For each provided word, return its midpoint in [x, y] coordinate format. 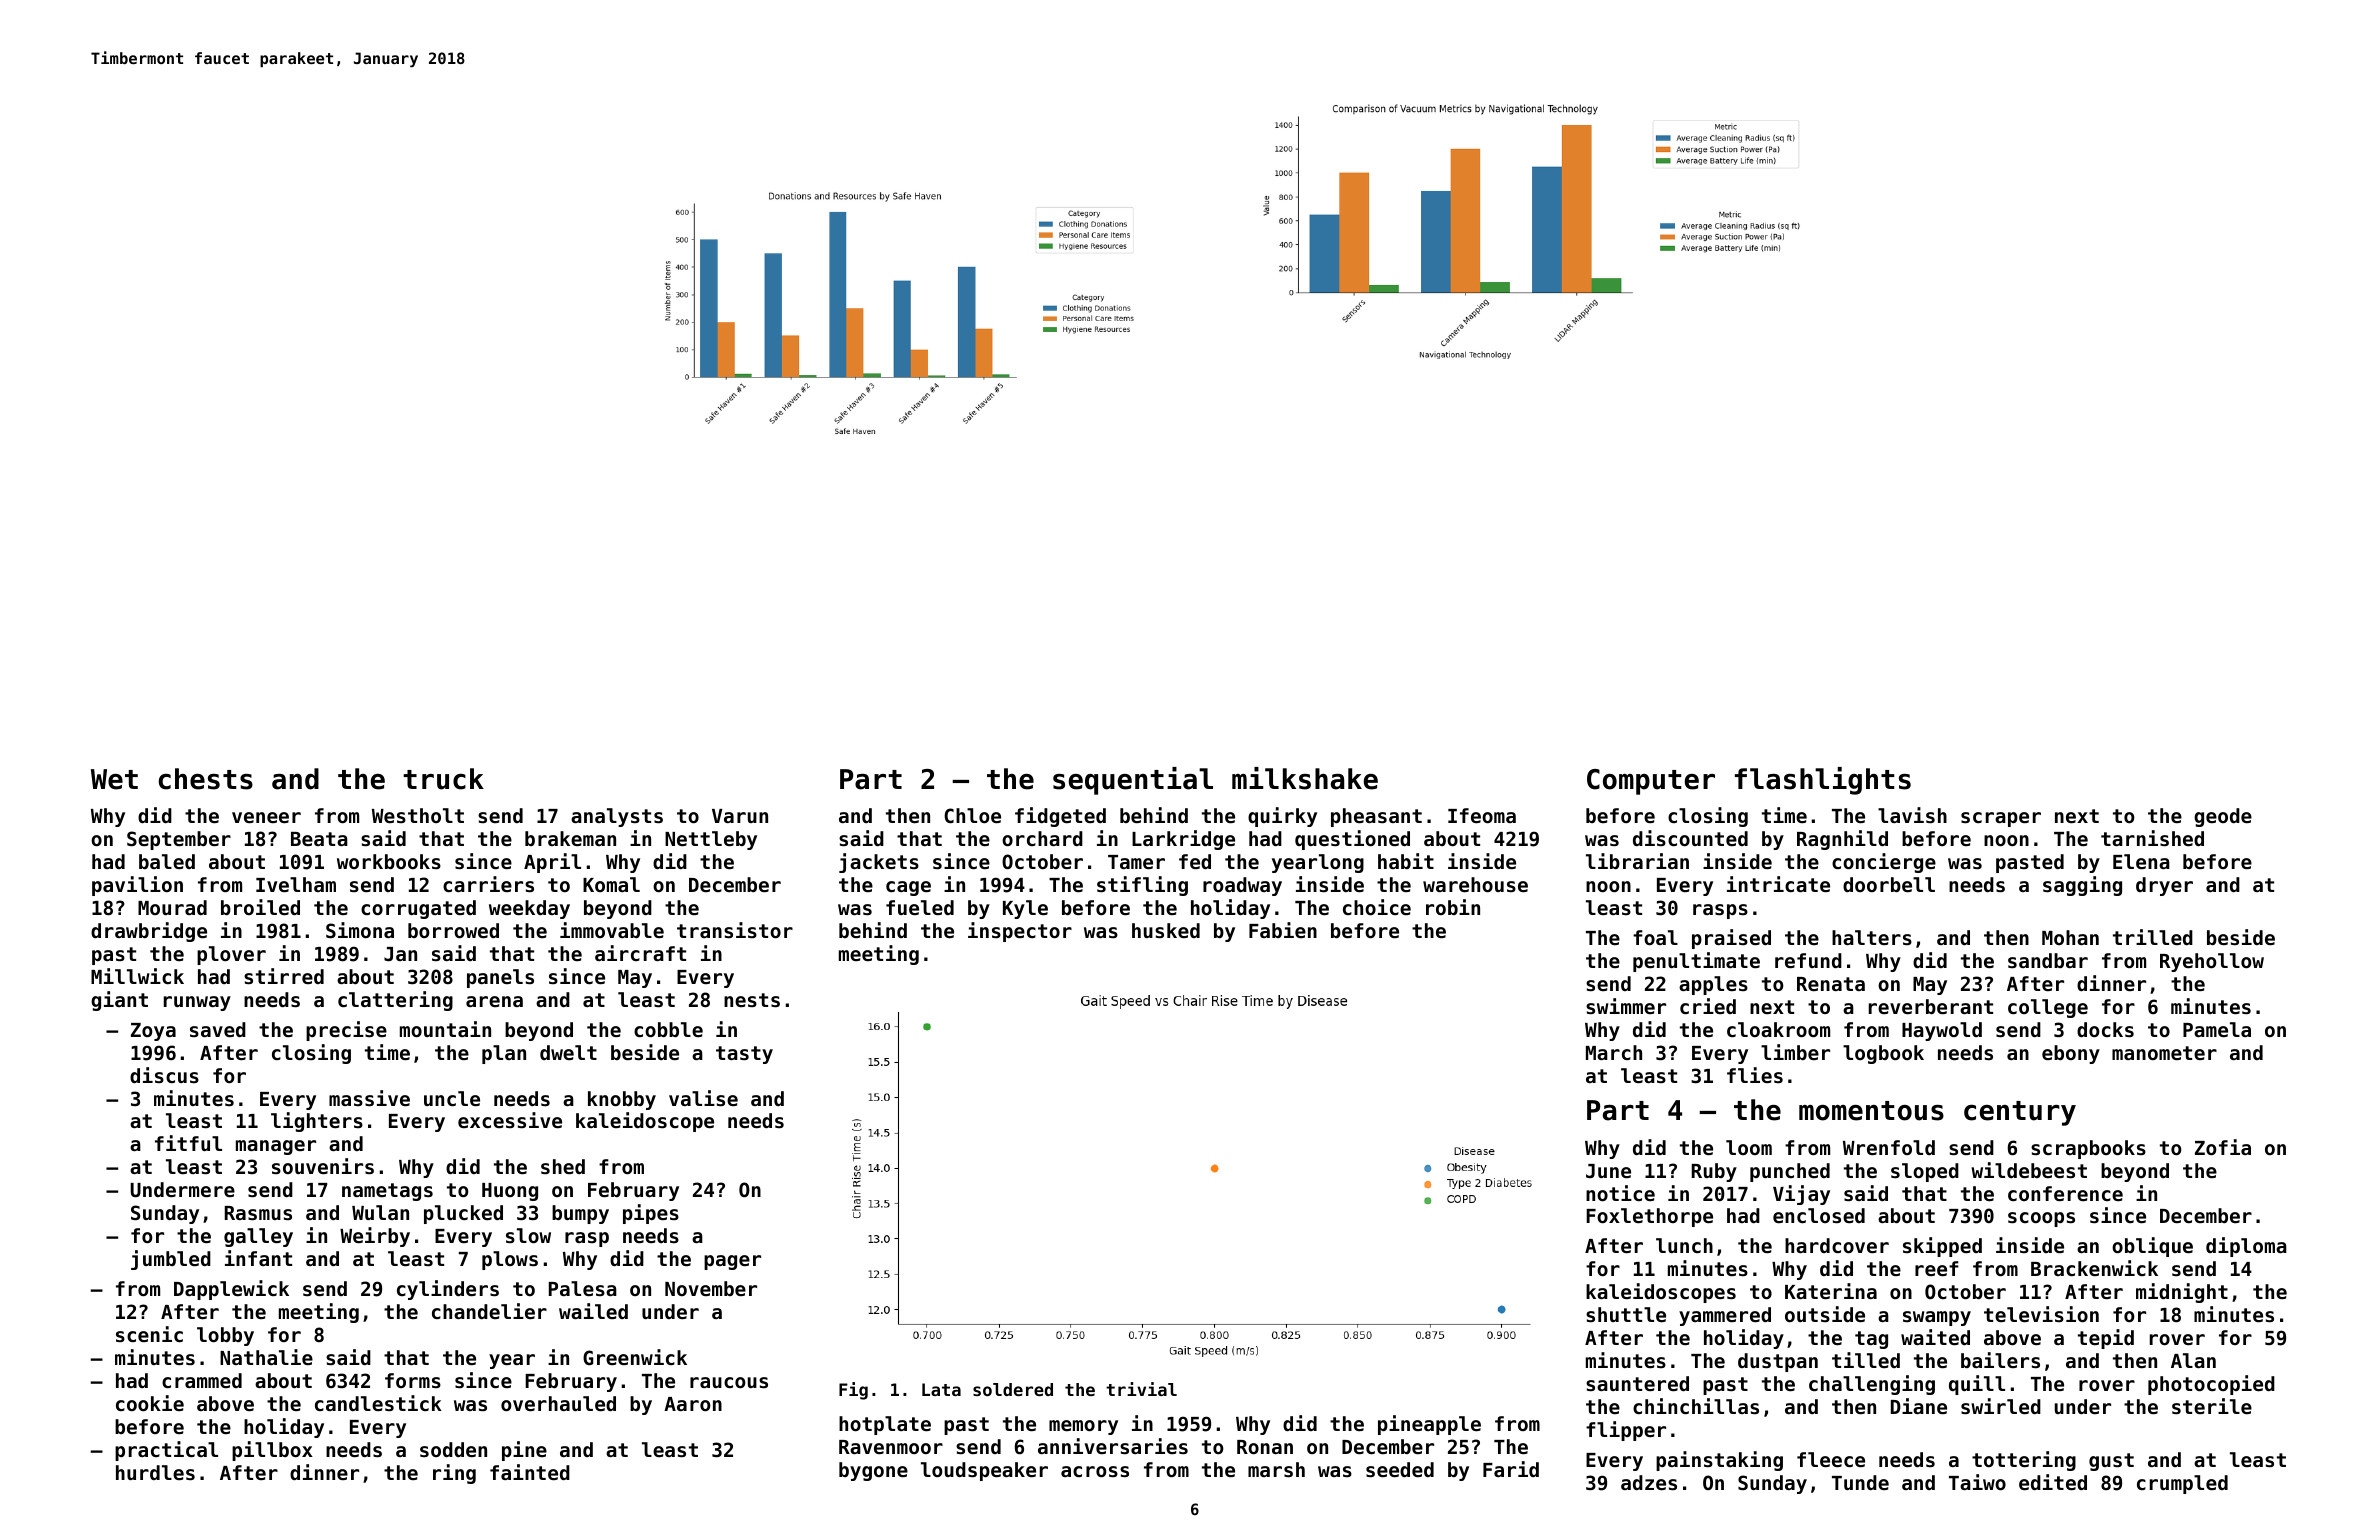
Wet [114, 779]
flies [1755, 1075]
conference [2065, 1193]
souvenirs [323, 1166]
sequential [1133, 781]
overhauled [558, 1403]
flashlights [1823, 781]
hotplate [885, 1425]
